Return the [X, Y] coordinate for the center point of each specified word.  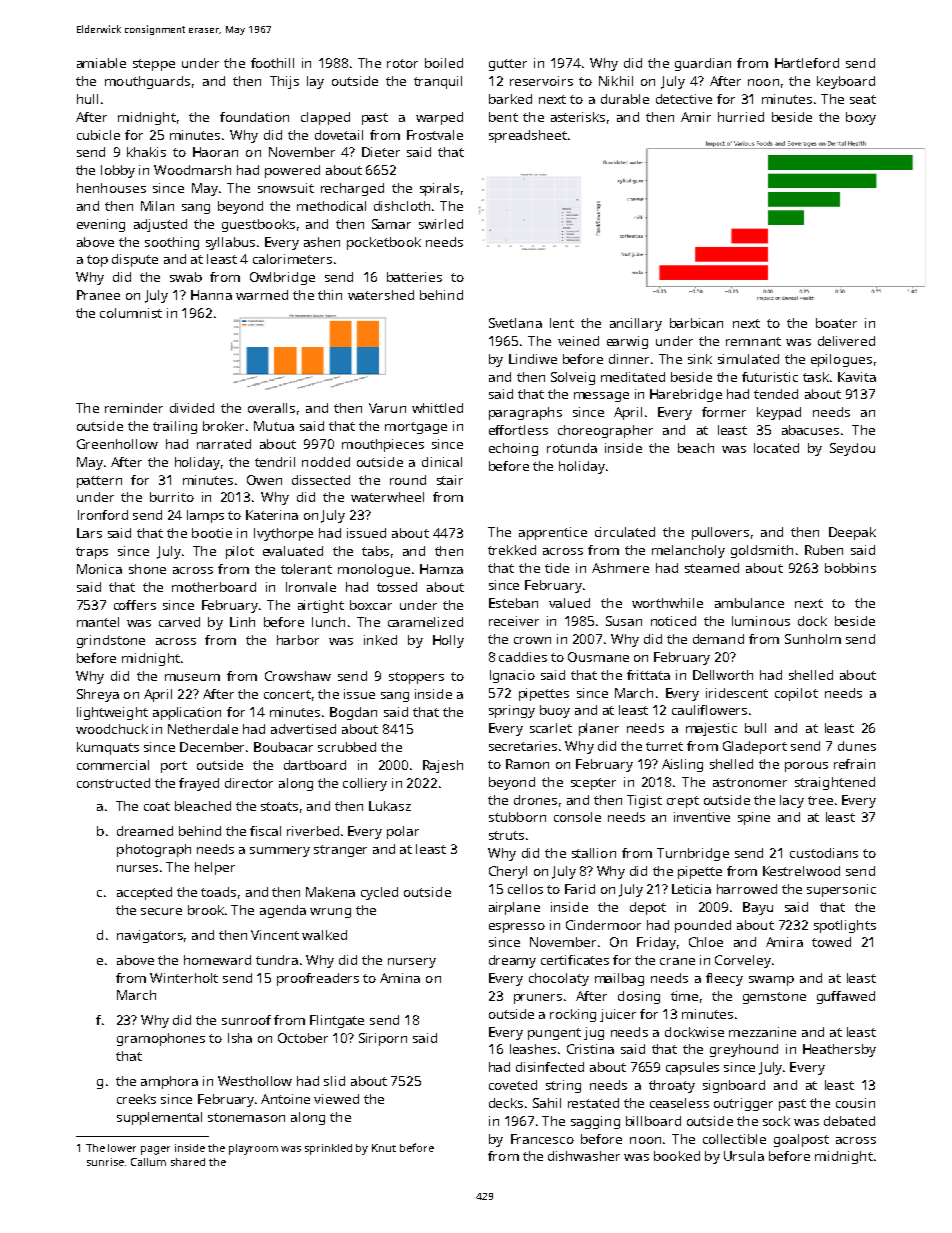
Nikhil [616, 81]
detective [684, 99]
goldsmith [762, 551]
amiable [101, 63]
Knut [384, 1148]
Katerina [272, 515]
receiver [514, 621]
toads [218, 892]
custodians [824, 853]
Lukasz [390, 806]
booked [677, 1156]
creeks [136, 1099]
